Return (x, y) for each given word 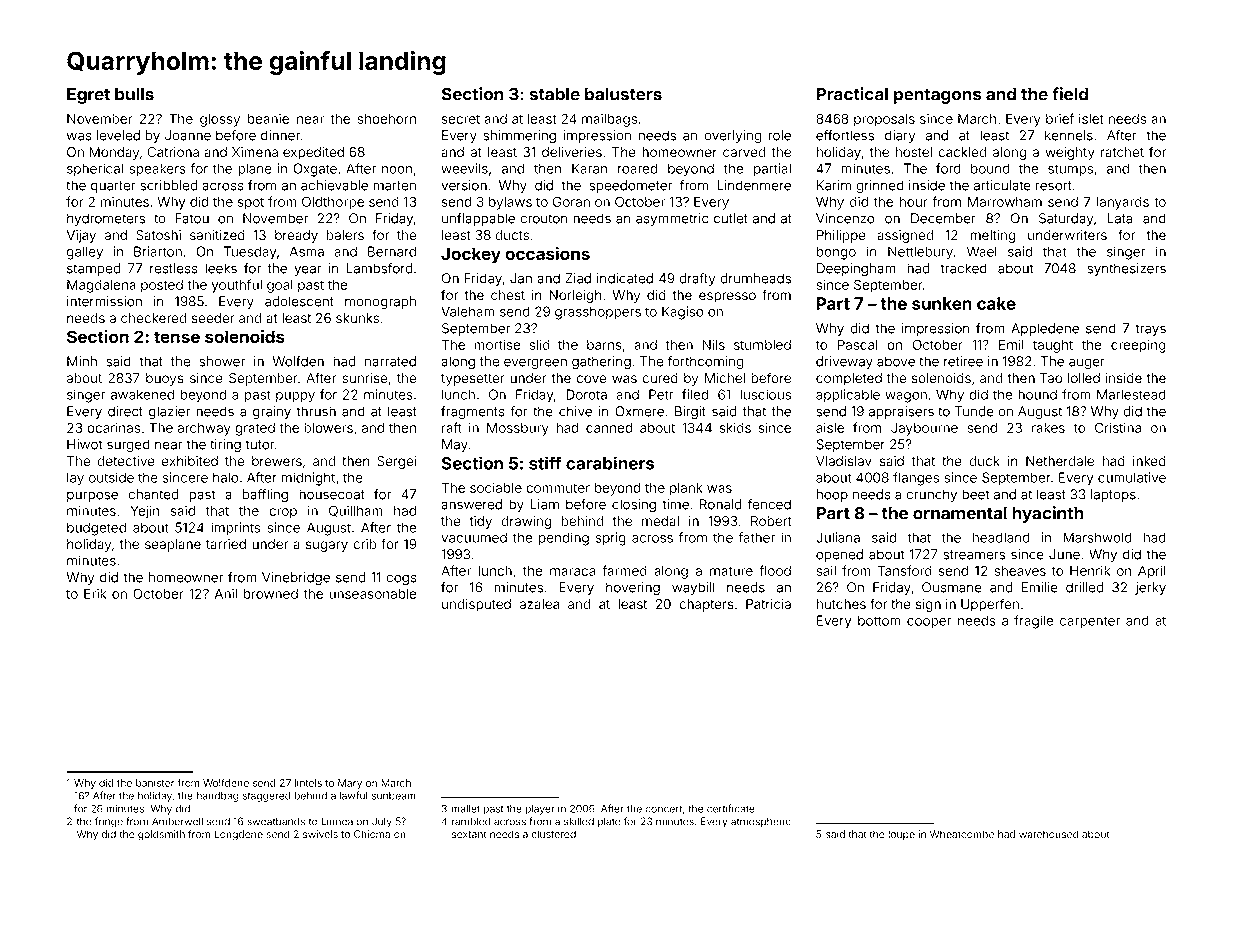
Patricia (768, 604)
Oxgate (315, 170)
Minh (82, 361)
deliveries (572, 152)
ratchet (1122, 152)
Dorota (586, 394)
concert (663, 809)
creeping (1138, 346)
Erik (95, 593)
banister (155, 783)
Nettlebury (920, 253)
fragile (1033, 622)
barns (604, 345)
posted (162, 286)
